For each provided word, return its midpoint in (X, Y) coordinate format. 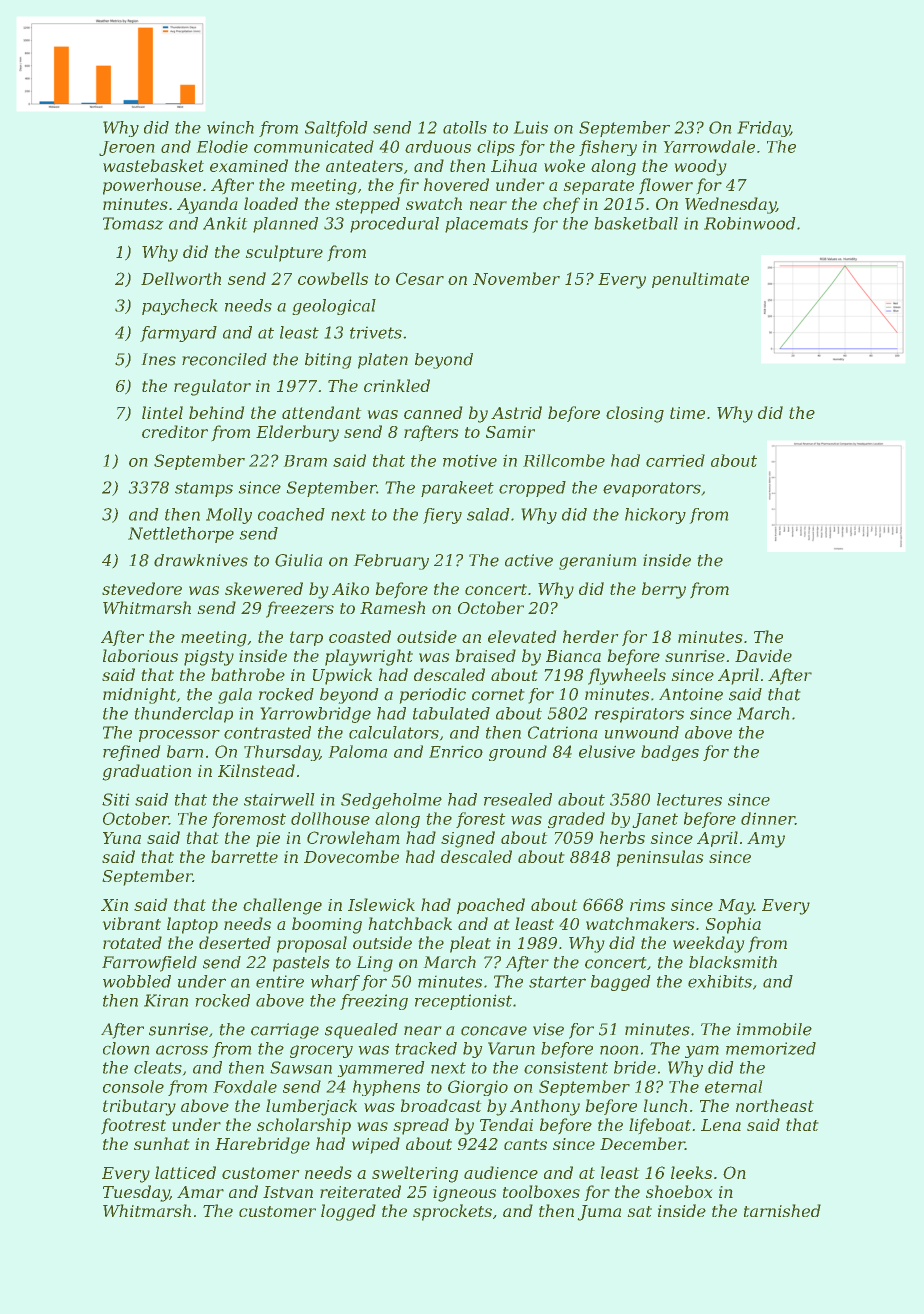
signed (468, 839)
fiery (442, 516)
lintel (162, 412)
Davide (763, 655)
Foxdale (245, 1086)
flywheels (627, 676)
